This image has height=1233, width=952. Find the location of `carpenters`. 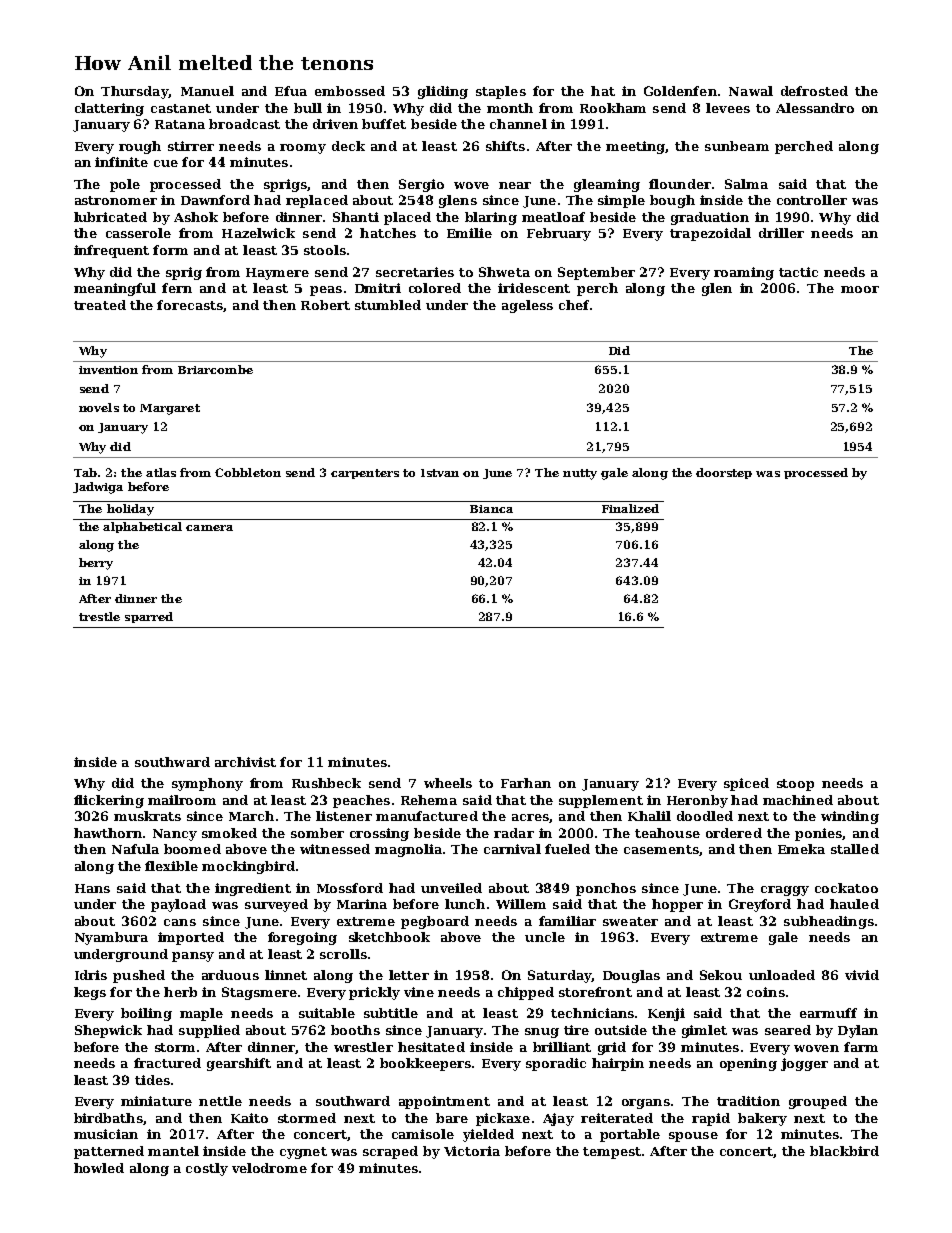

carpenters is located at coordinates (365, 474).
